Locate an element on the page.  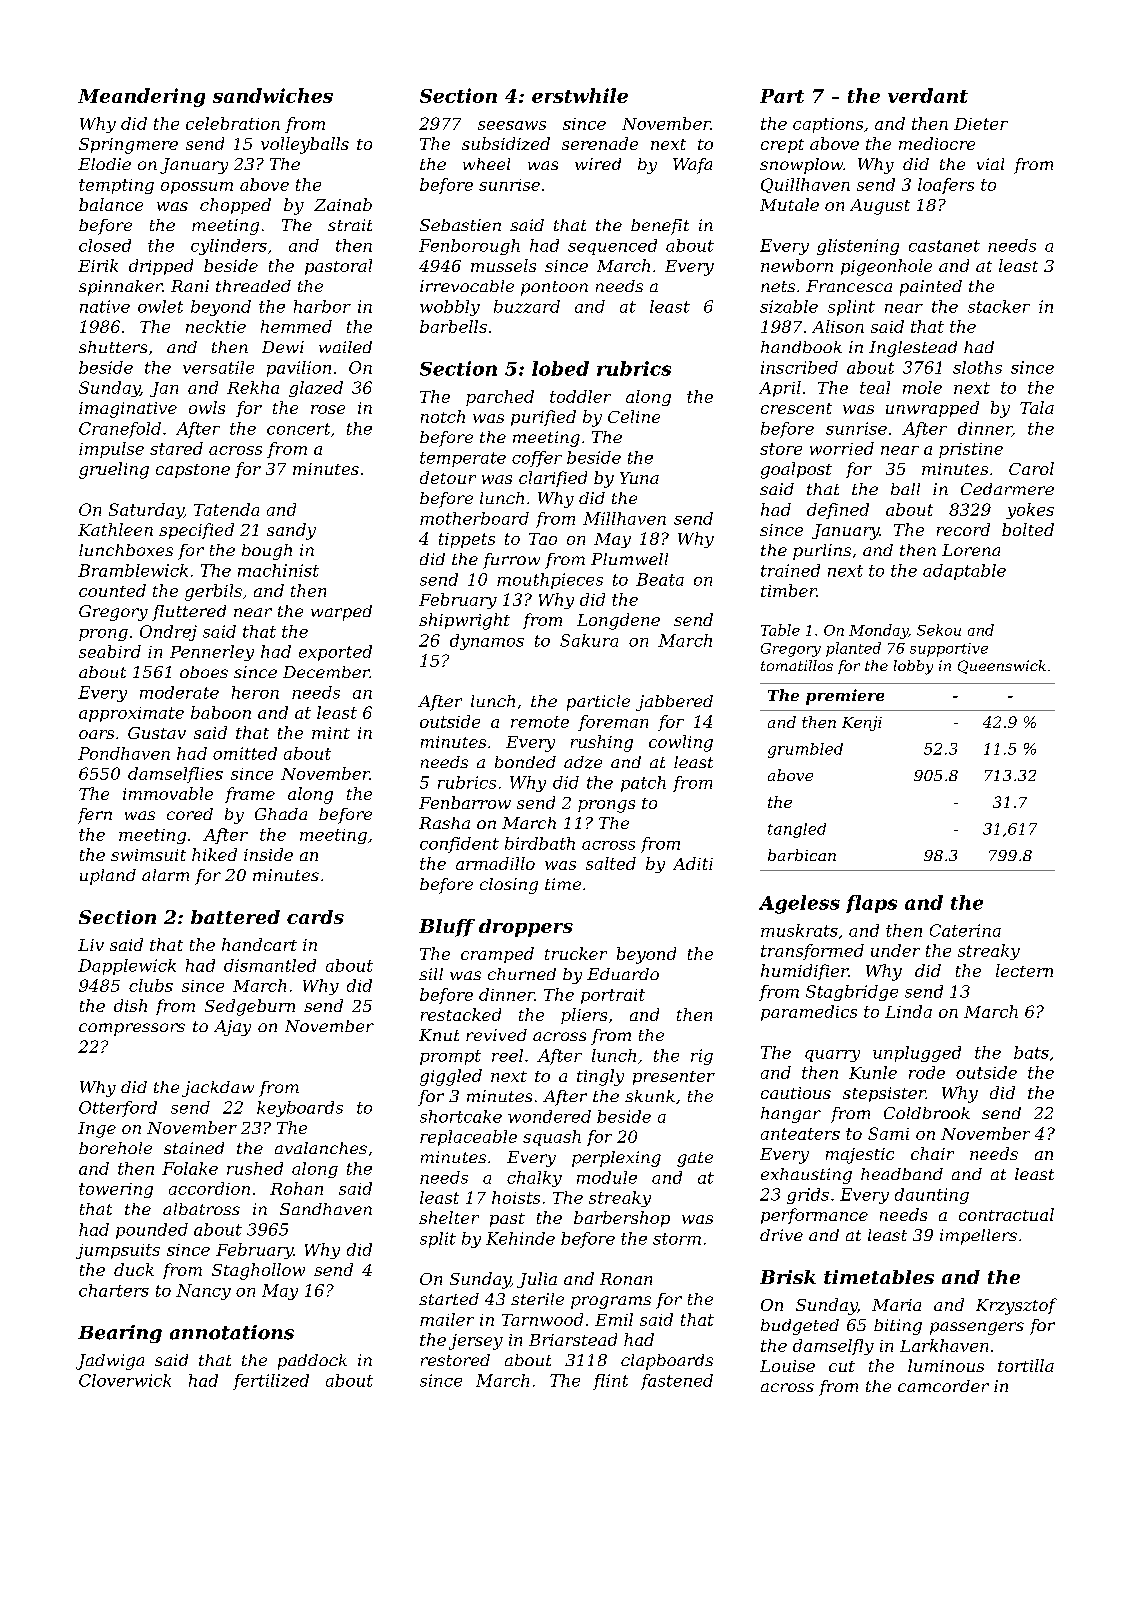
Aditi is located at coordinates (693, 863).
